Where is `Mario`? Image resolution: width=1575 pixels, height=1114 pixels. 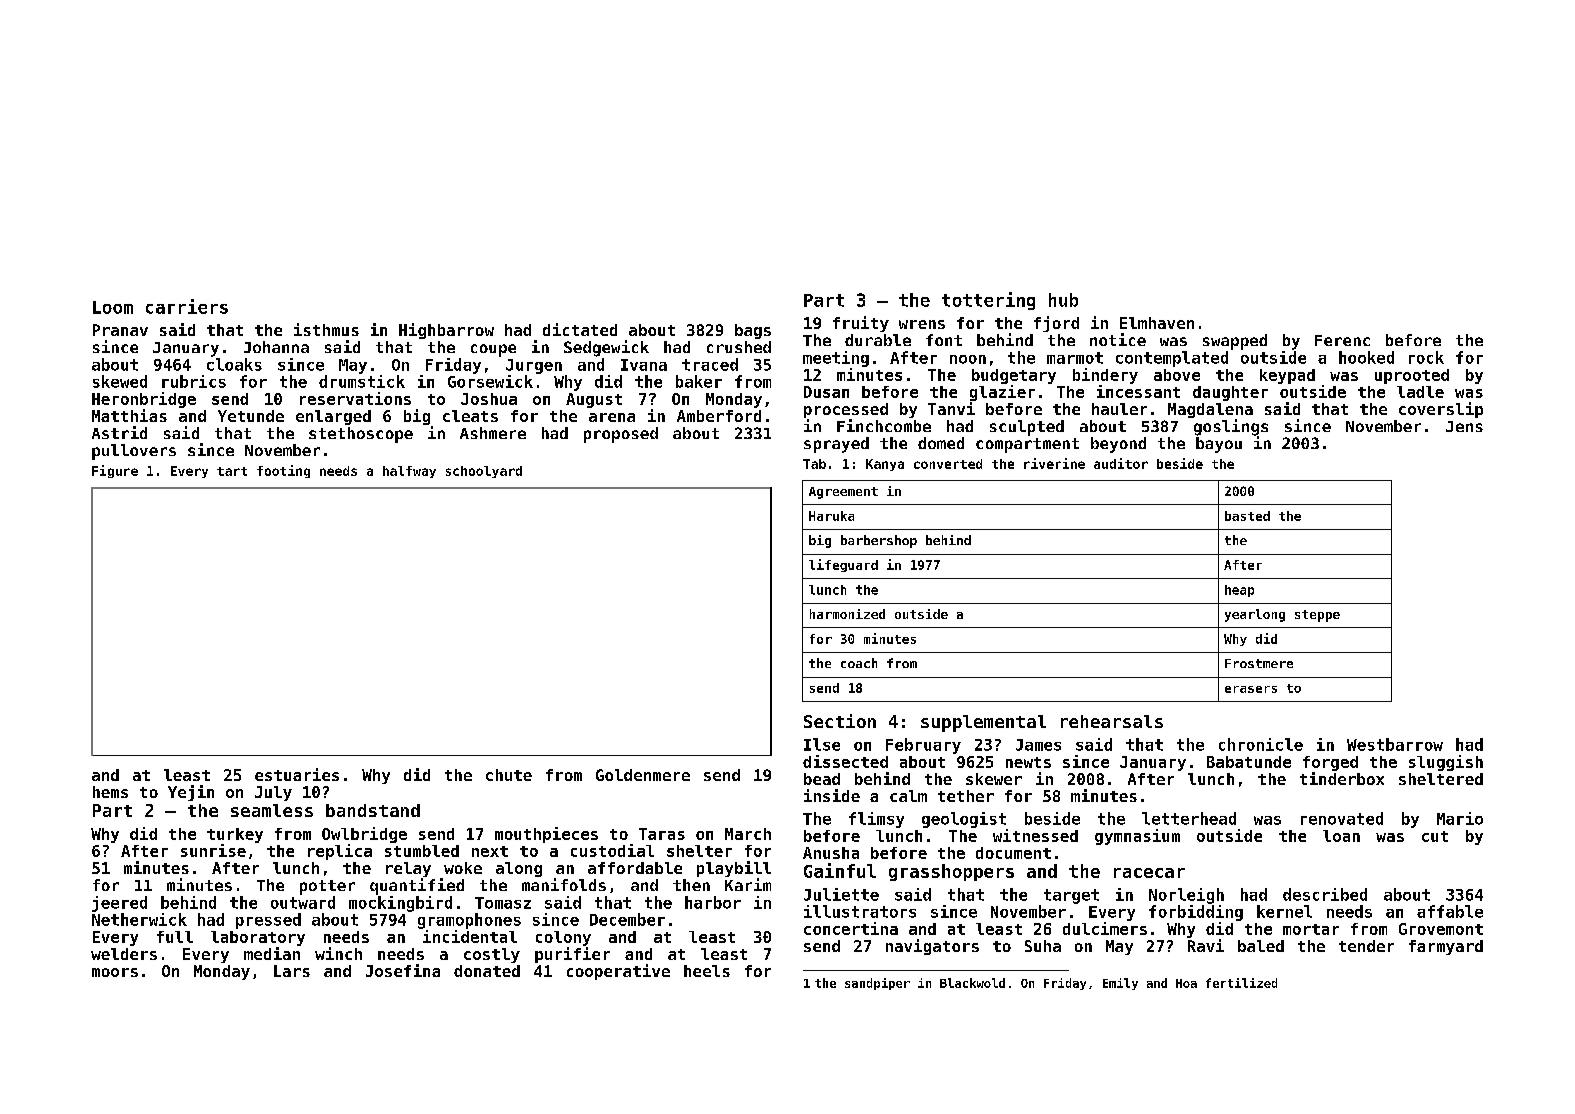 Mario is located at coordinates (1460, 818).
